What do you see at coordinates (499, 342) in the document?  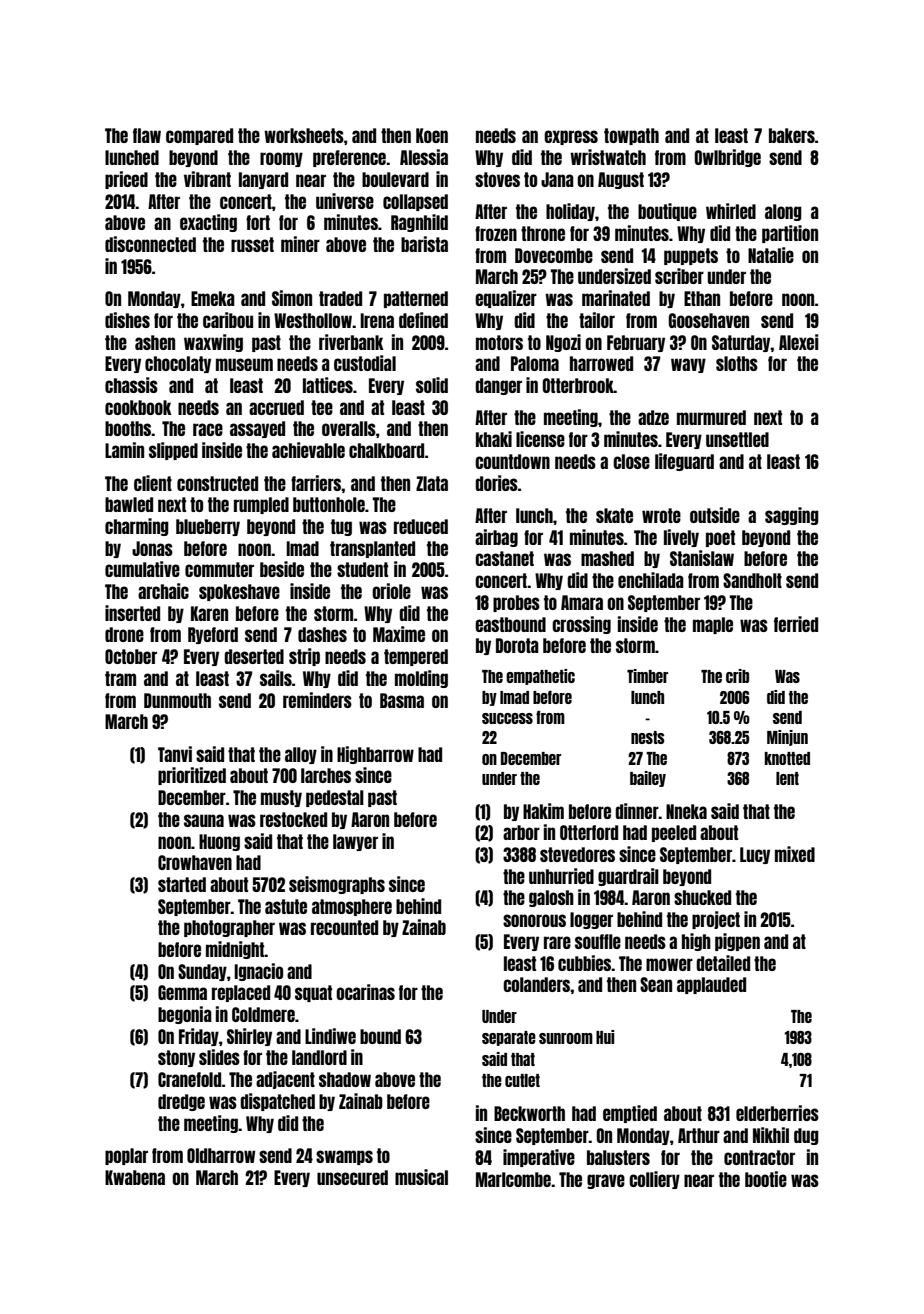 I see `motors` at bounding box center [499, 342].
